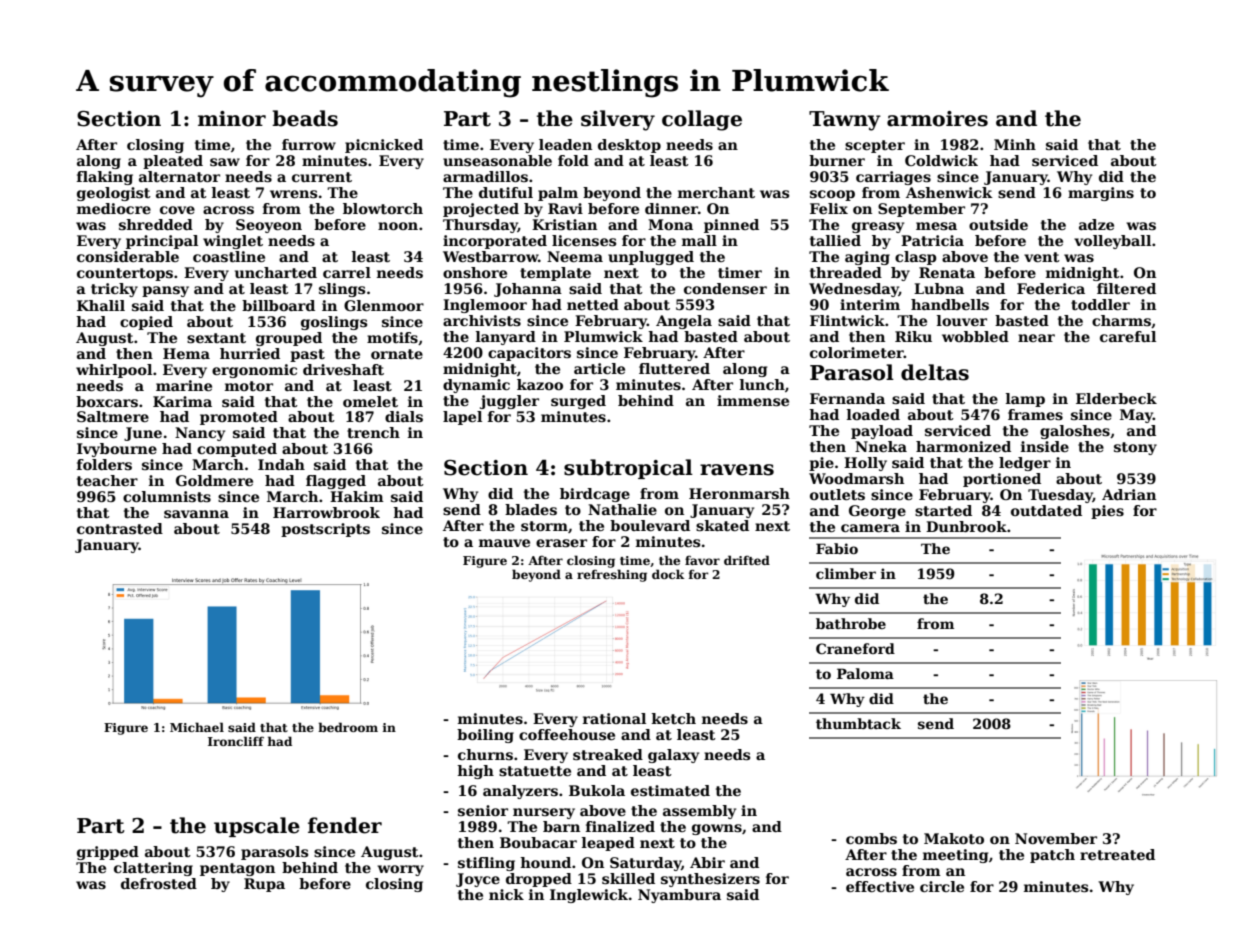  I want to click on ravens, so click(737, 470).
